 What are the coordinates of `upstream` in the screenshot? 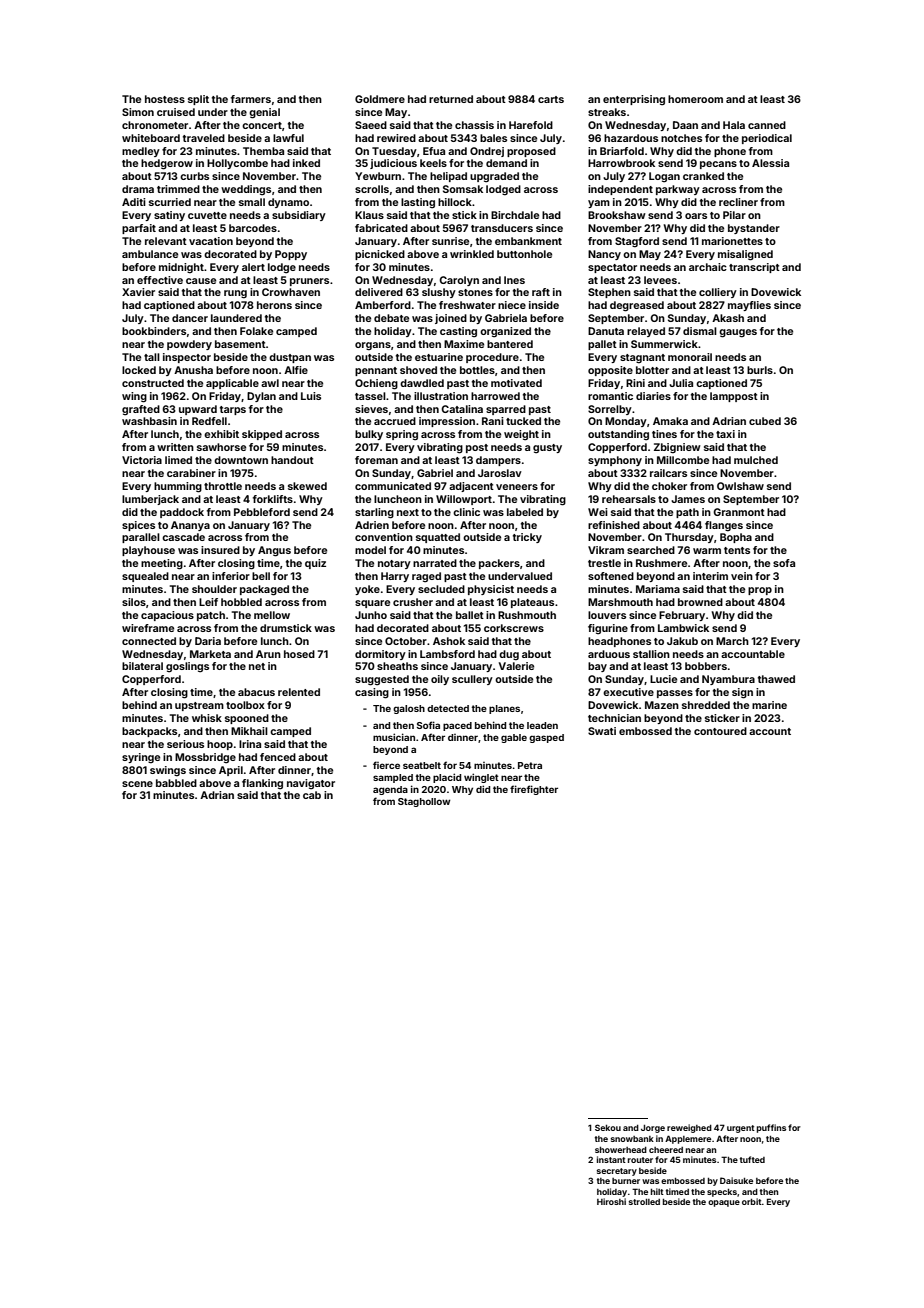 It's located at (199, 706).
